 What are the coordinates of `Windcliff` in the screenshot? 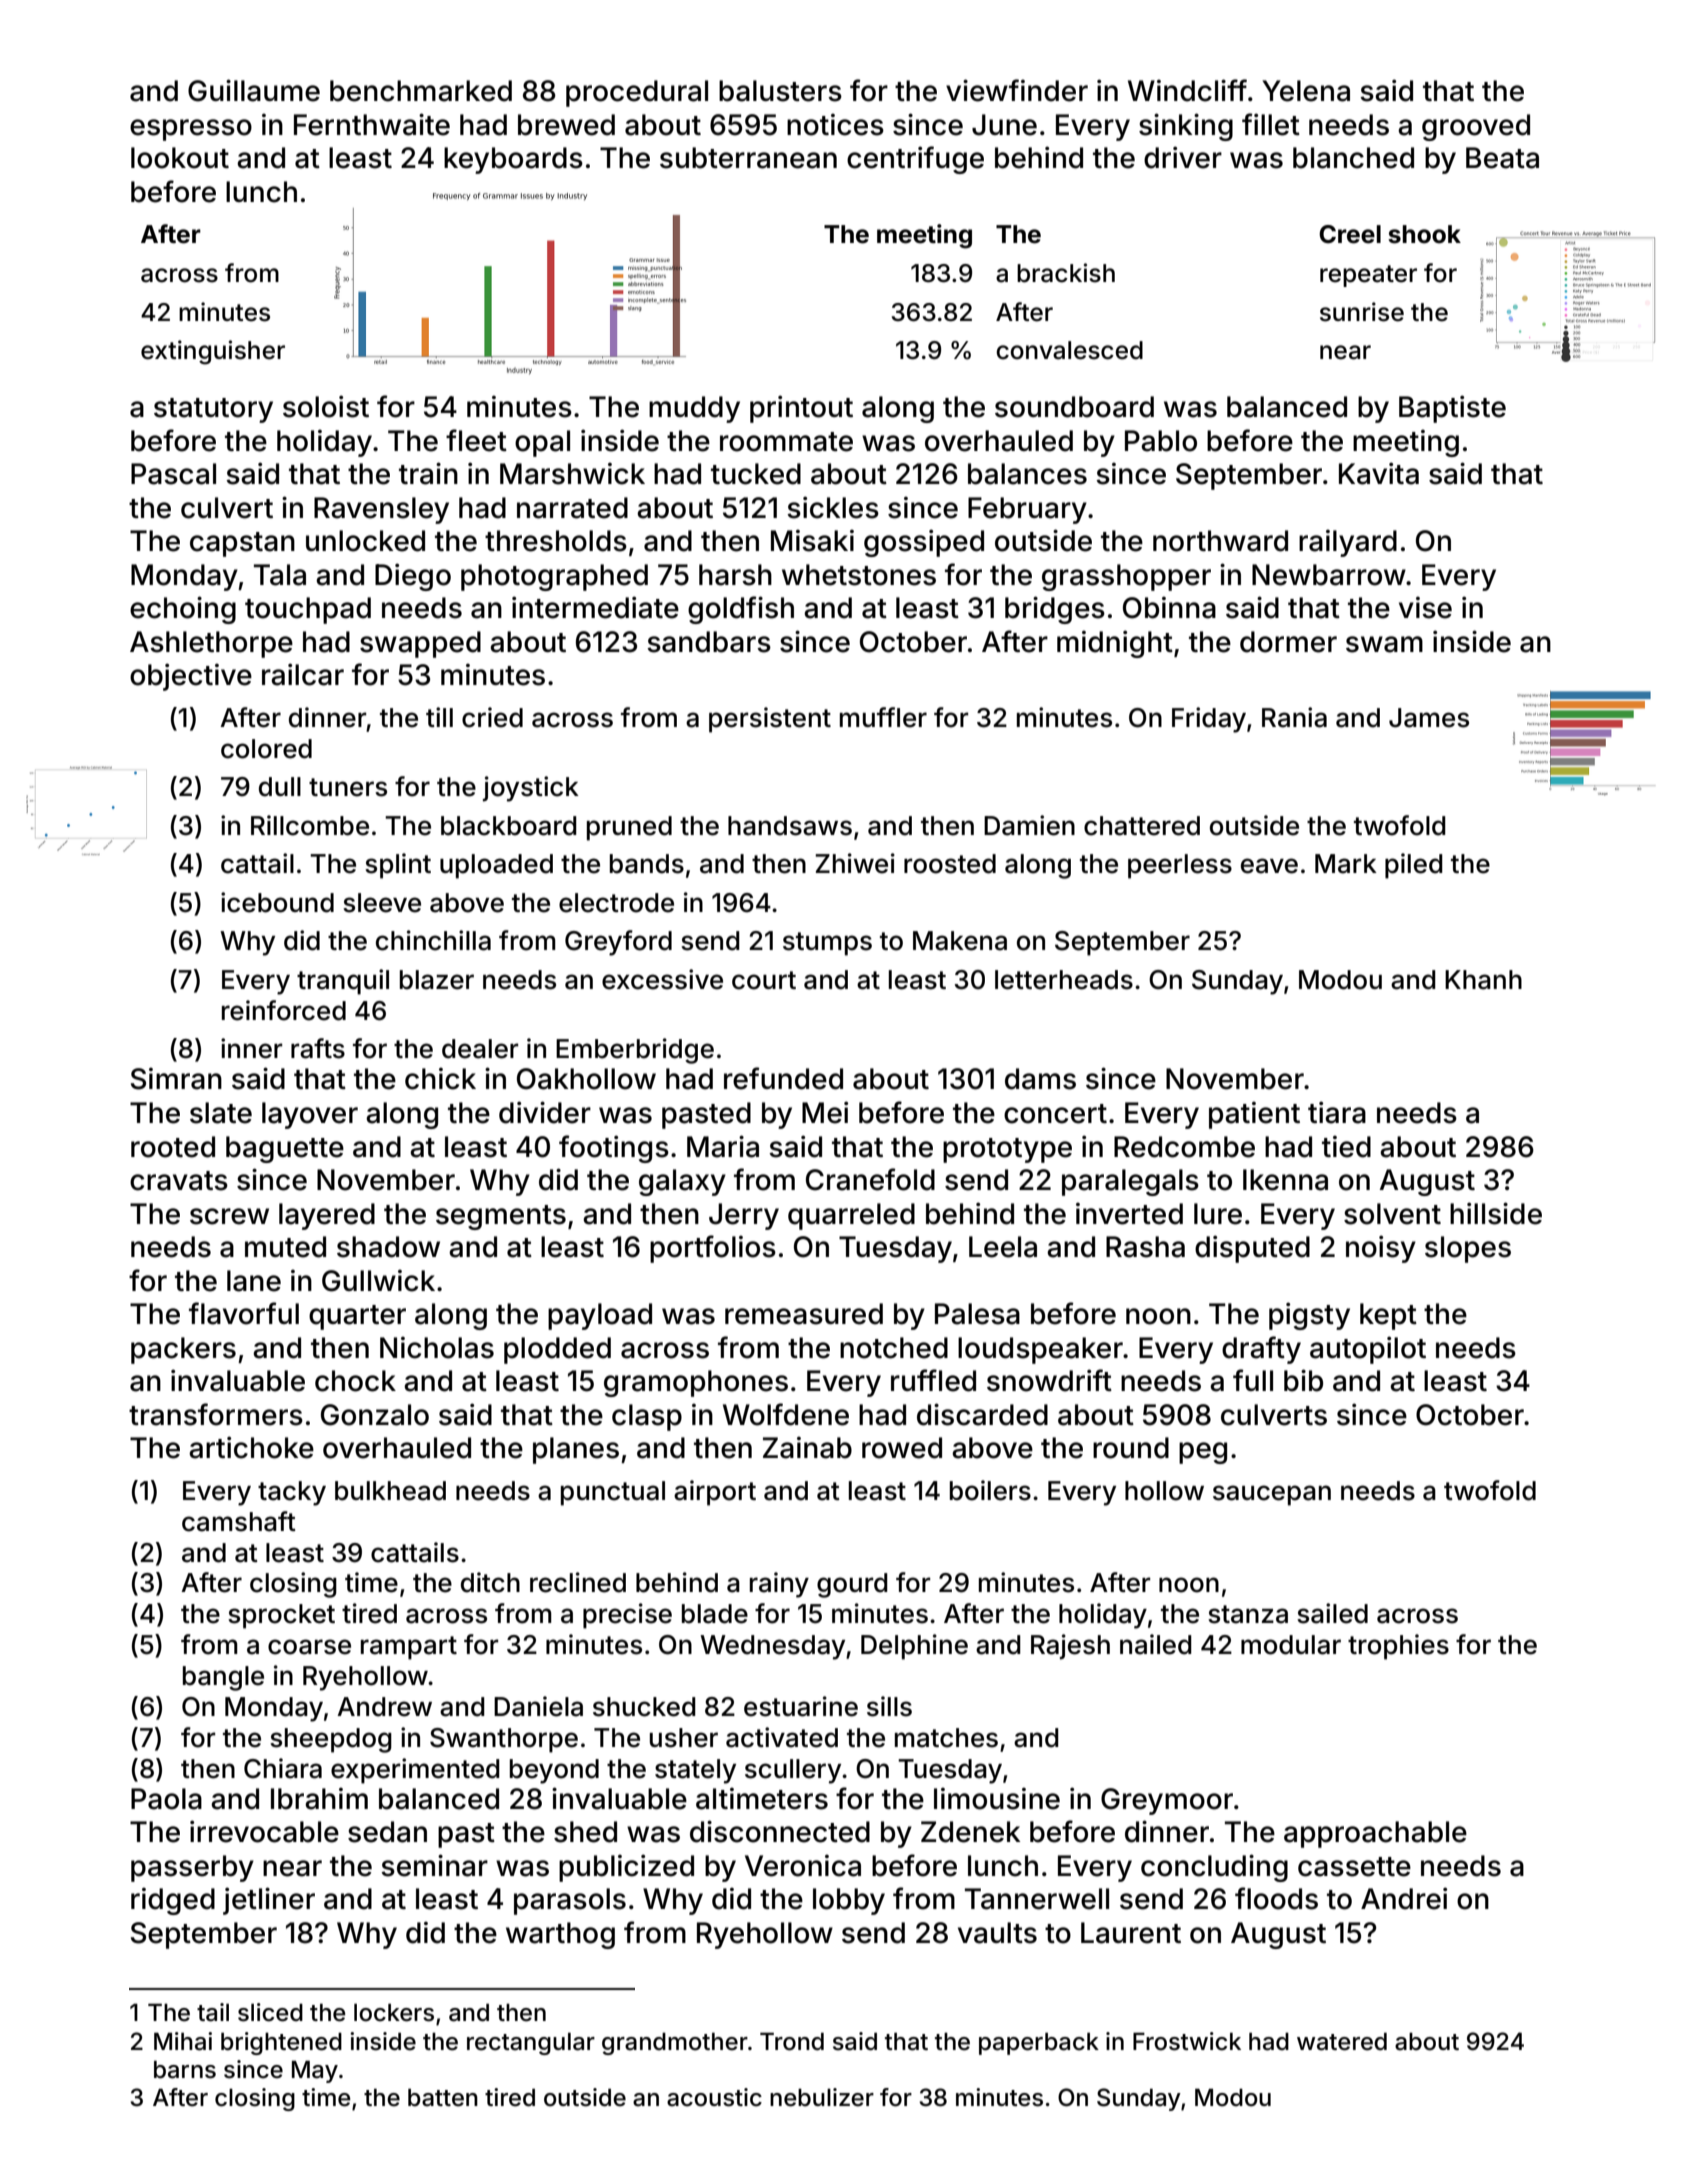 It's located at (1187, 90).
